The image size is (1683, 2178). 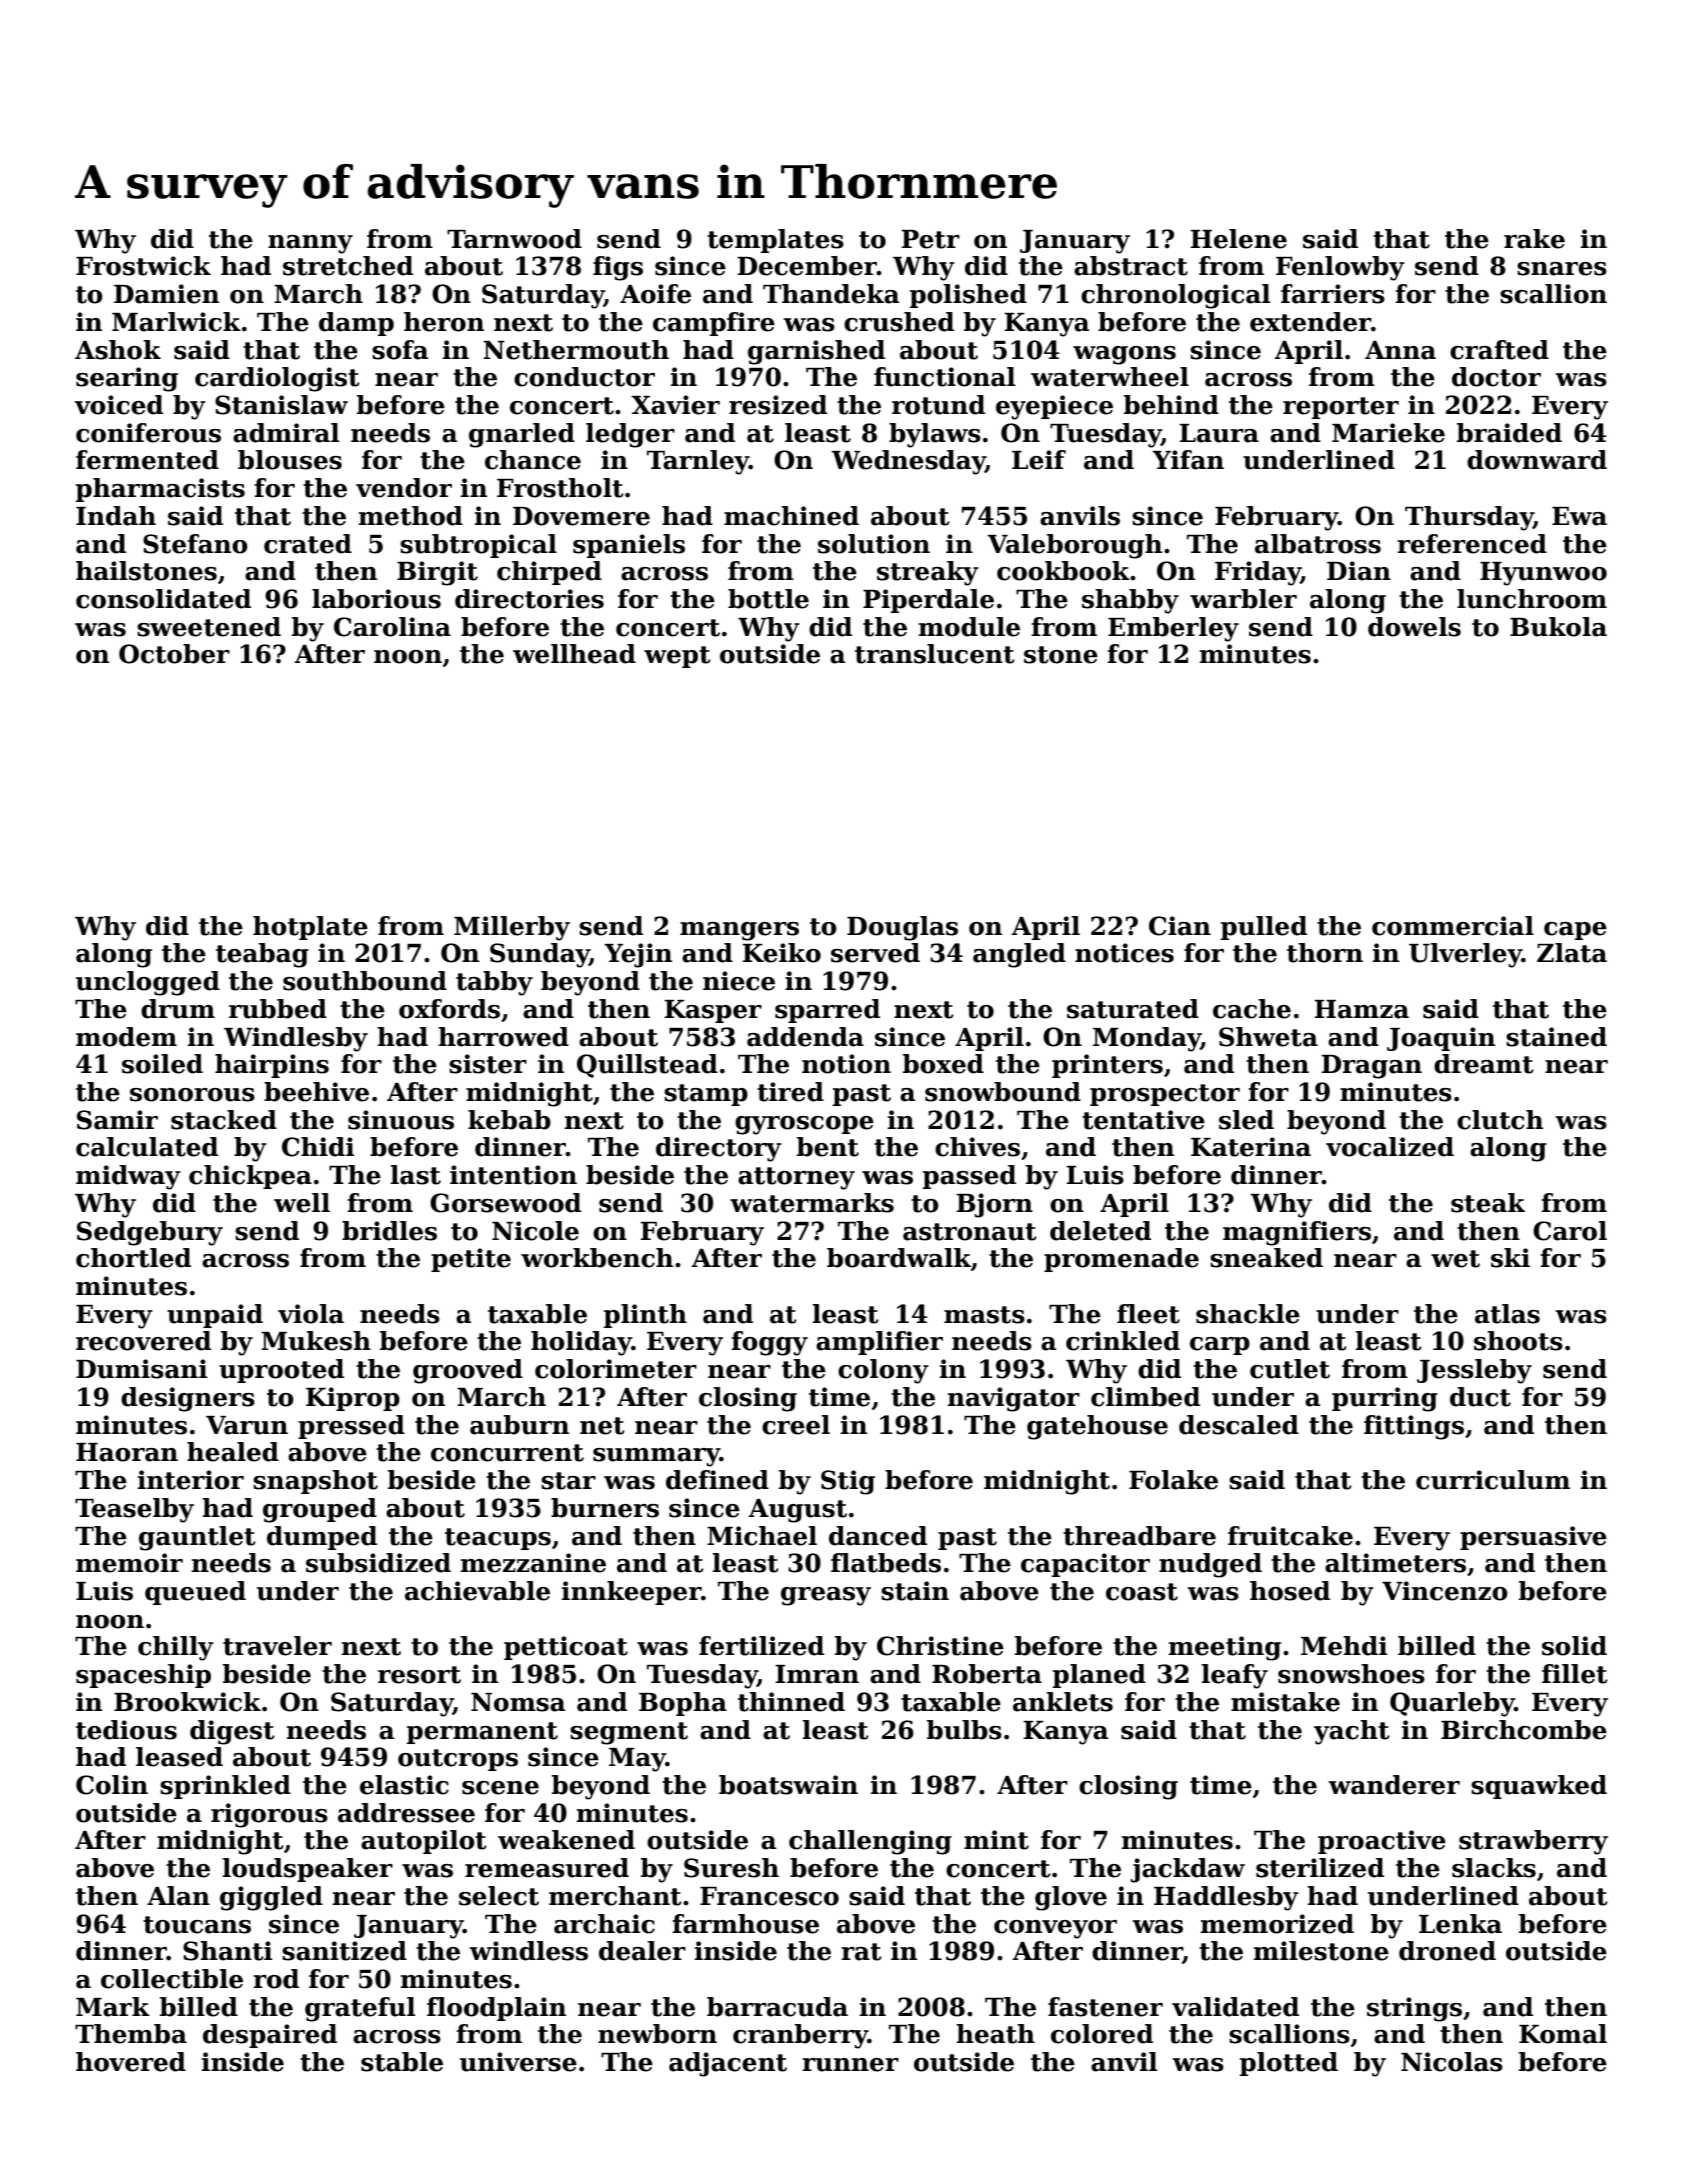 I want to click on rake, so click(x=1534, y=239).
